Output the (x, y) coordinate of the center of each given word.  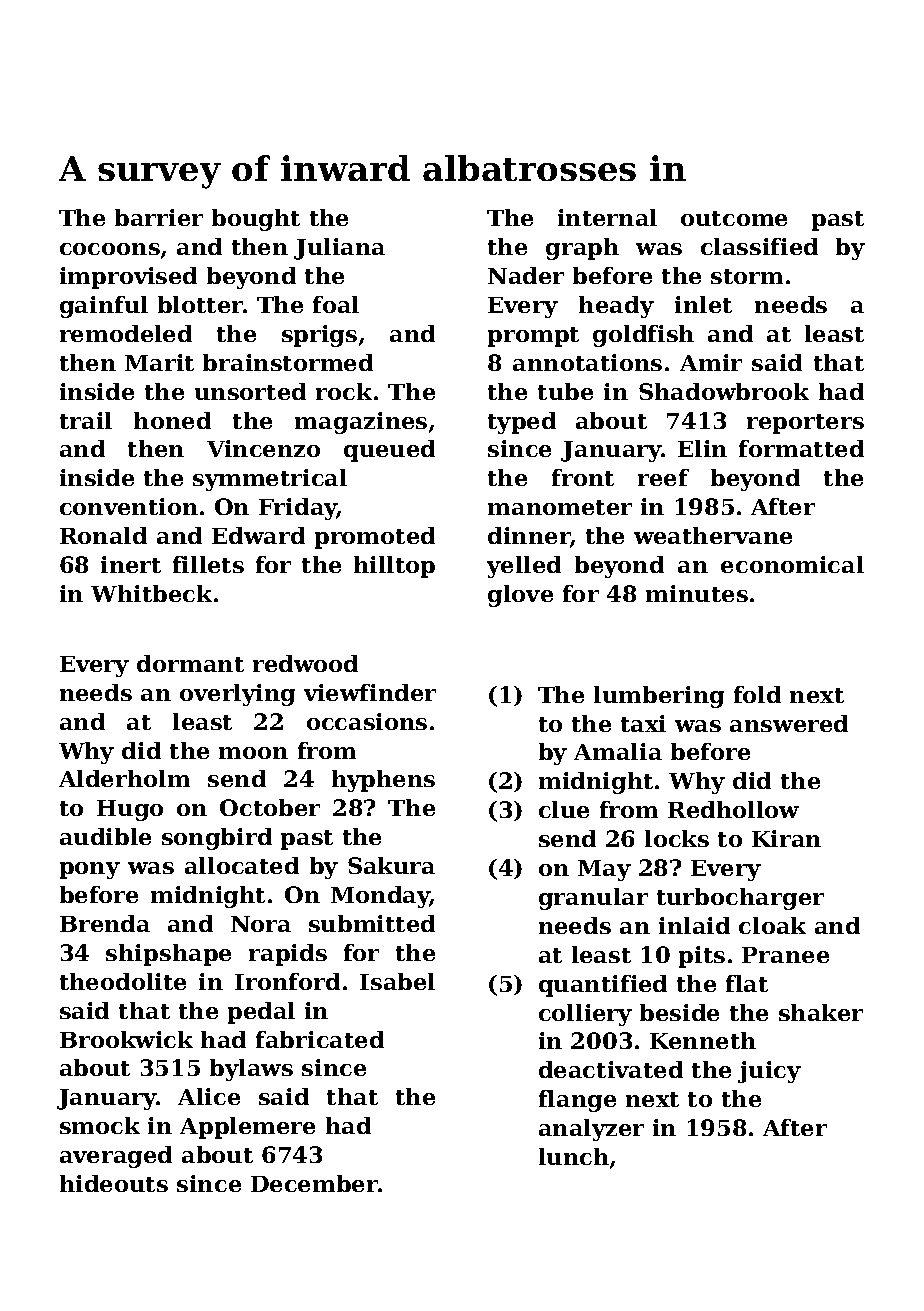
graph (582, 249)
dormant (190, 663)
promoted (375, 538)
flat (747, 983)
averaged (116, 1157)
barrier (159, 217)
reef (663, 477)
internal (607, 217)
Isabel (397, 981)
